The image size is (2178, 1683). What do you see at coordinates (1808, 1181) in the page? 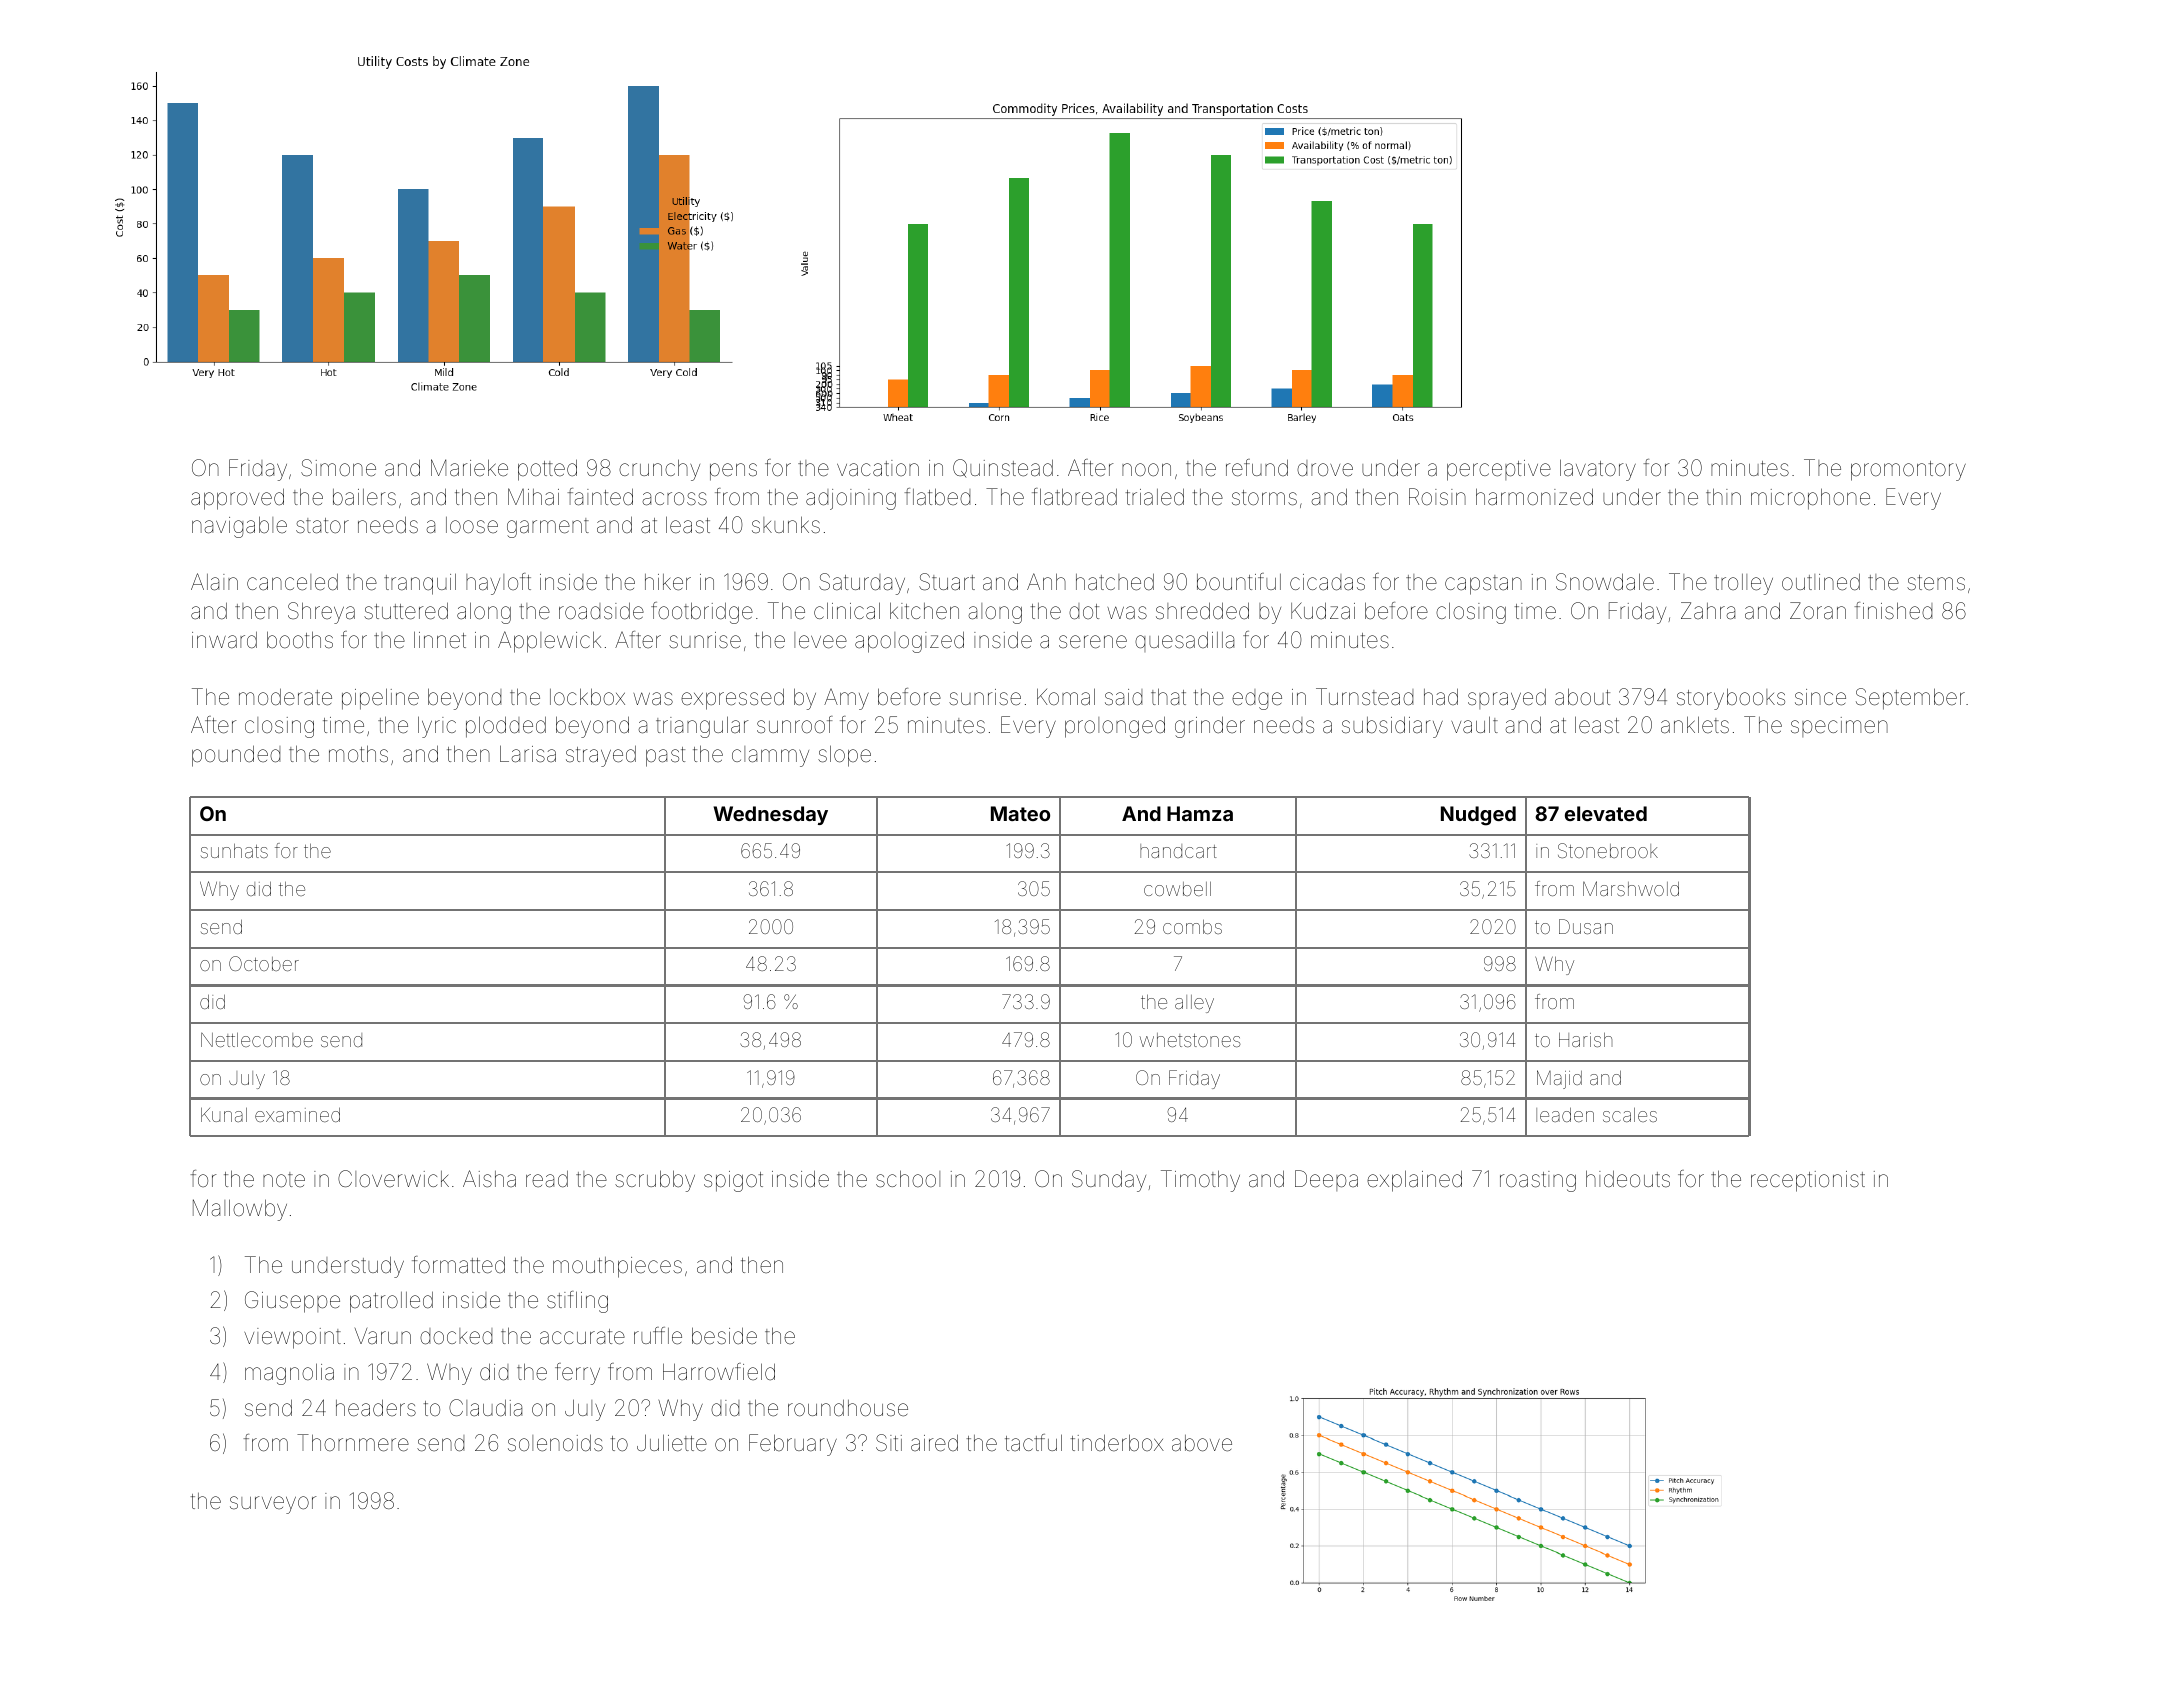
I see `receptionist` at bounding box center [1808, 1181].
